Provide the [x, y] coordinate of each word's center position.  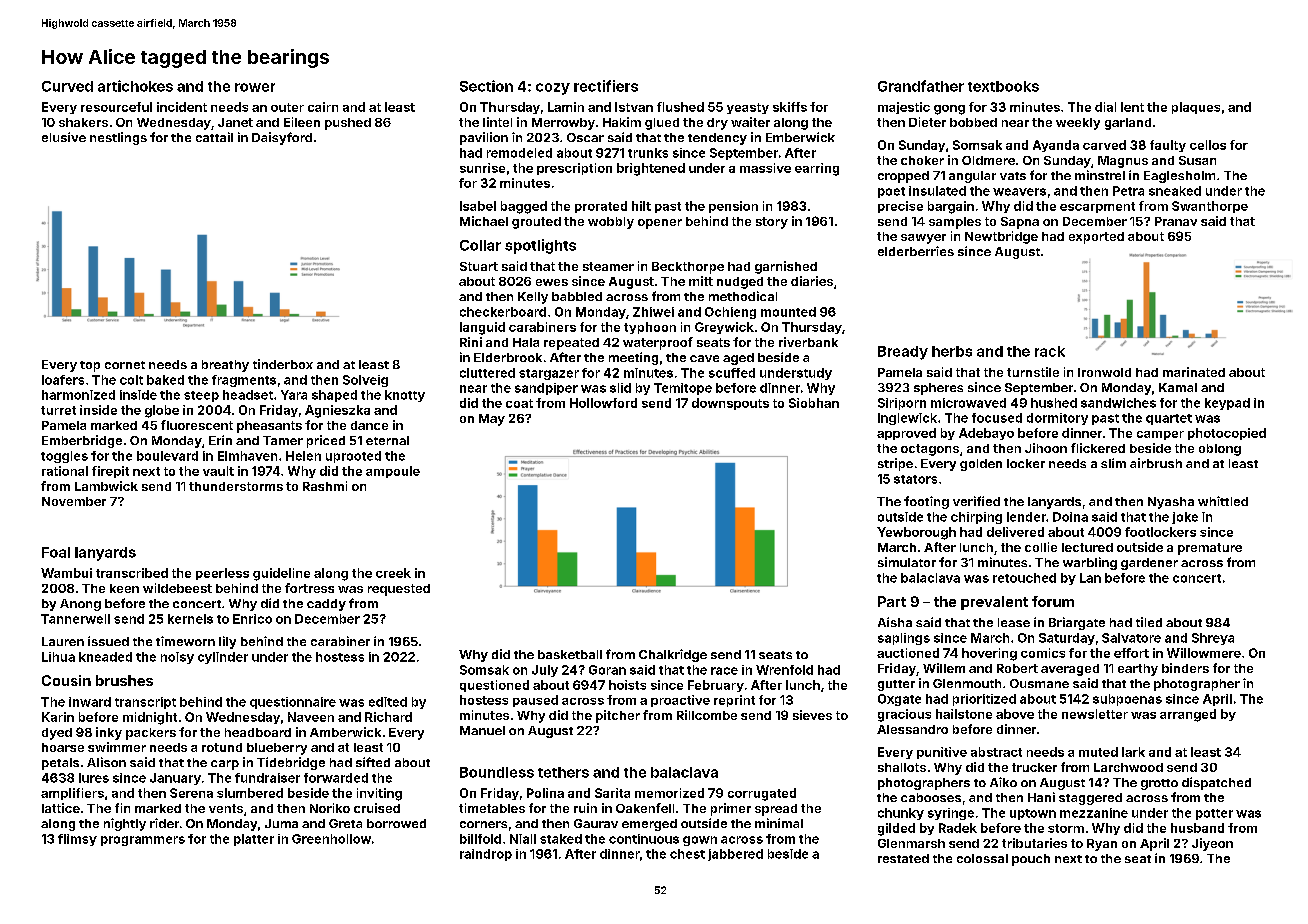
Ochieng [730, 313]
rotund [222, 747]
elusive [64, 137]
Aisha [895, 622]
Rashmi [325, 486]
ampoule [393, 472]
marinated [1194, 372]
